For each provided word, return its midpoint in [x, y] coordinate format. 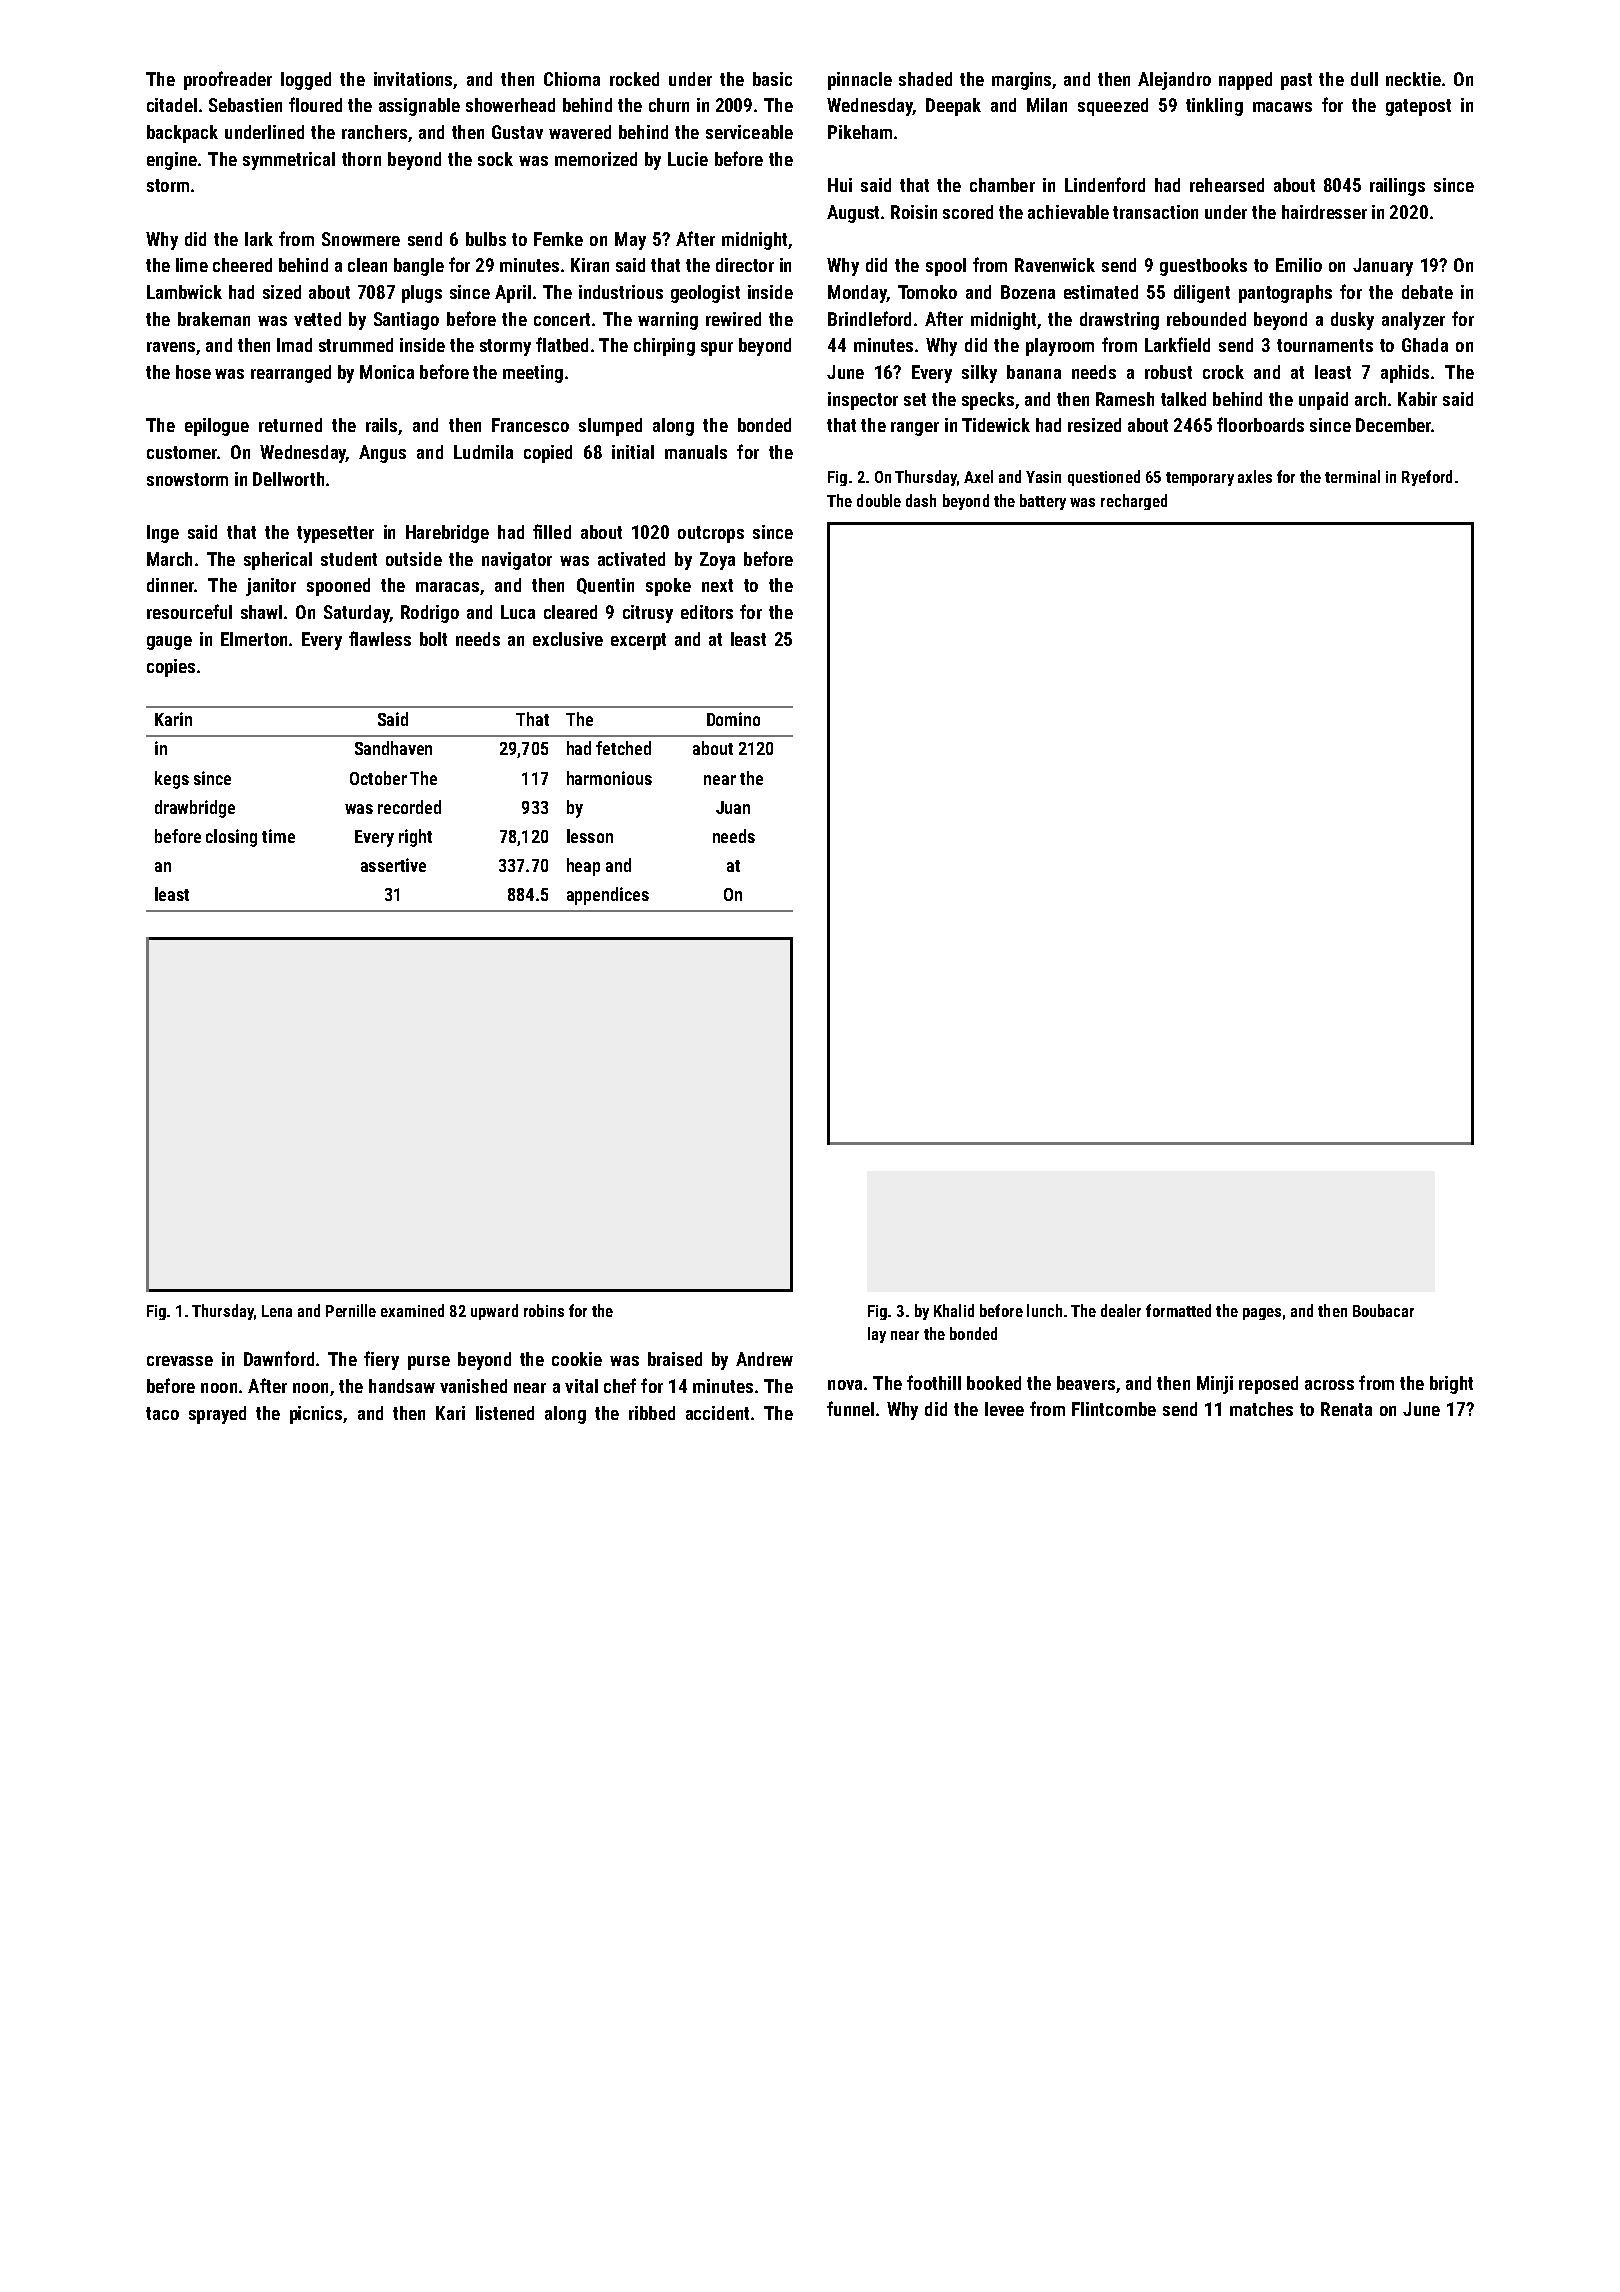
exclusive [568, 639]
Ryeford [1427, 478]
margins [1021, 81]
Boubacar [1383, 1310]
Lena [277, 1311]
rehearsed [1227, 185]
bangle [419, 267]
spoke [668, 587]
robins [544, 1310]
